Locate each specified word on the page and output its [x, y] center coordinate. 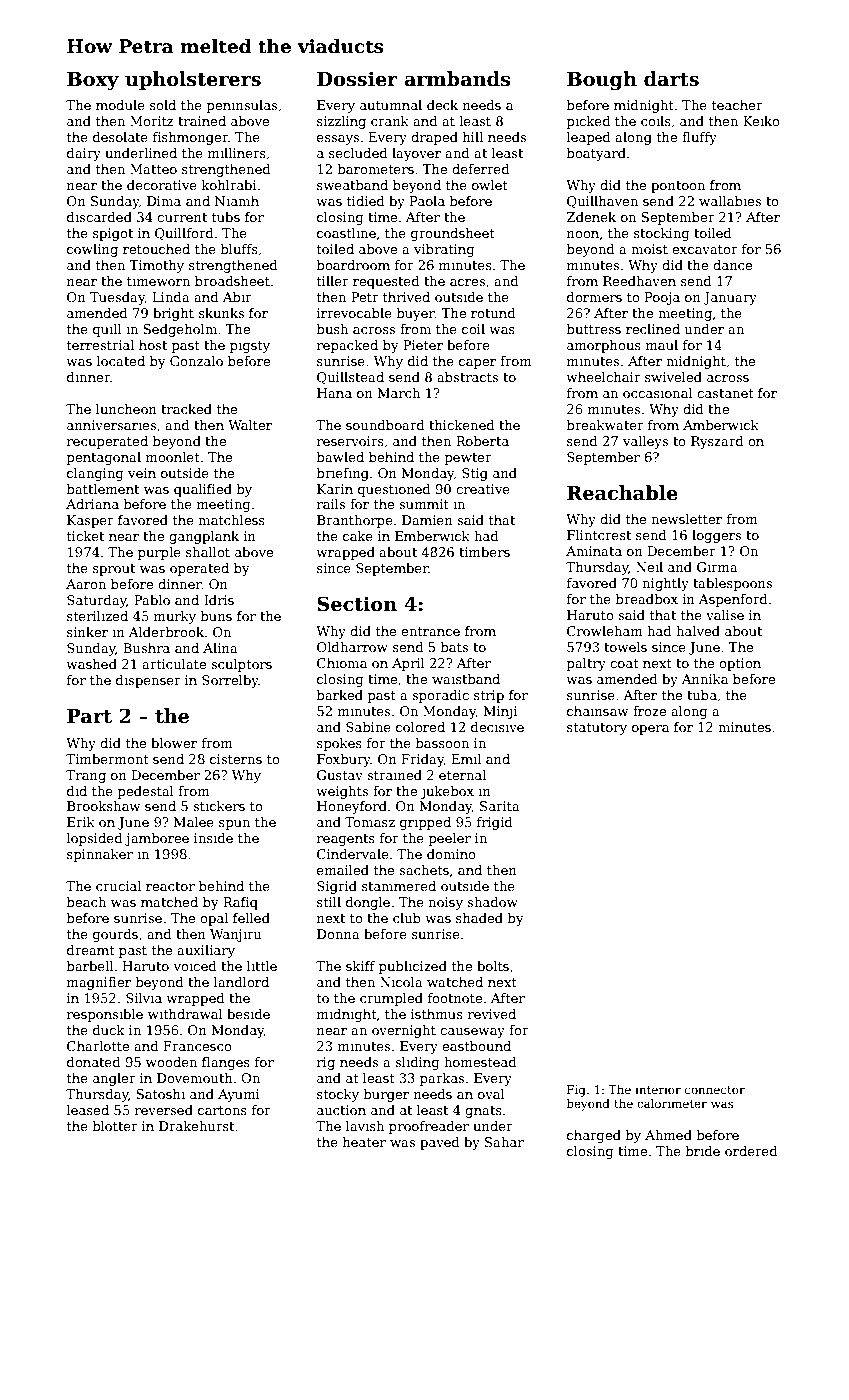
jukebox [447, 792]
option [740, 664]
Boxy [93, 81]
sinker [87, 632]
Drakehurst [196, 1126]
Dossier [357, 79]
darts [671, 79]
